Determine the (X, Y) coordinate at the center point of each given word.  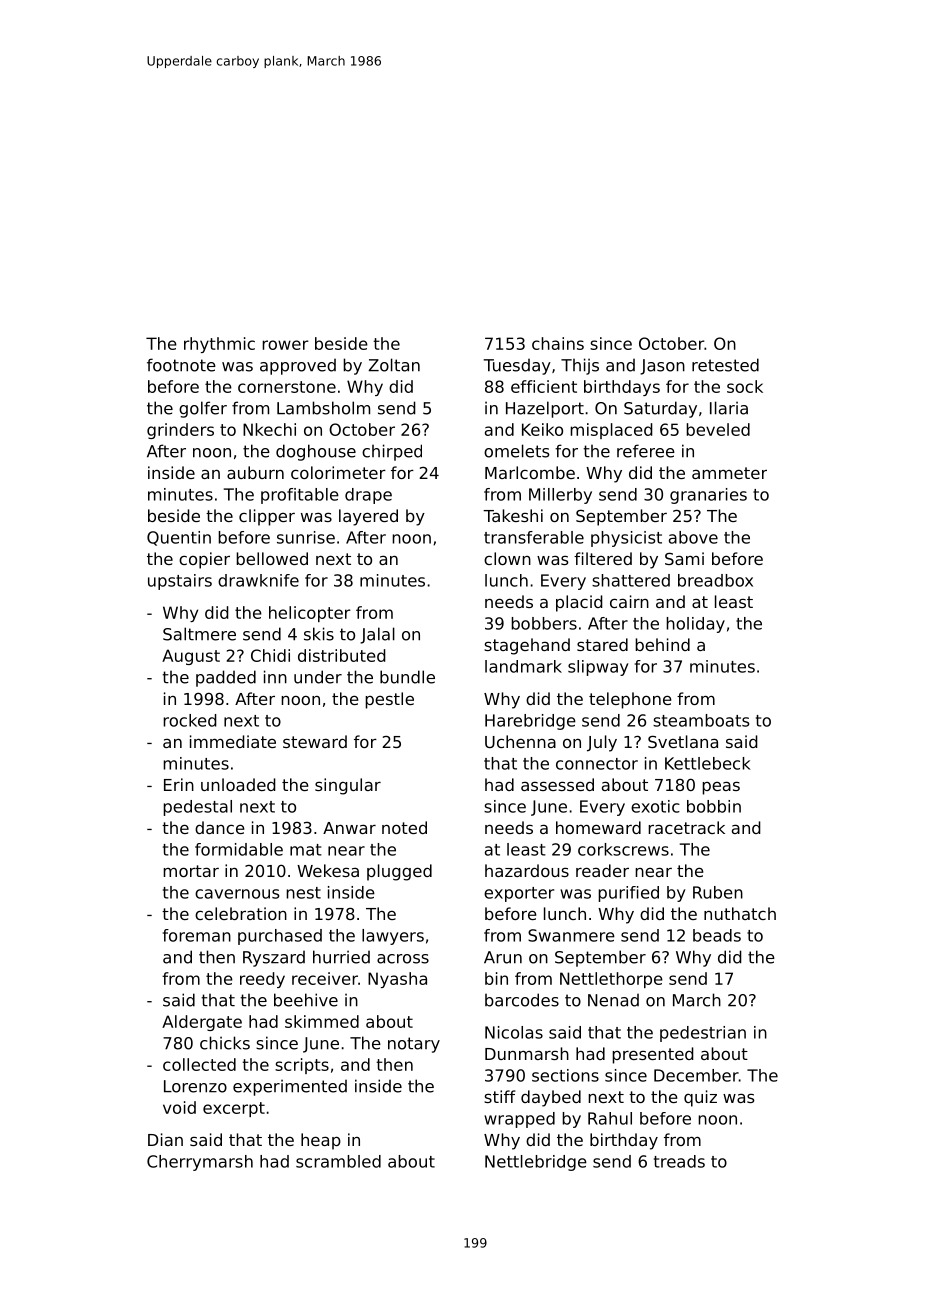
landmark (523, 666)
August (191, 657)
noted (404, 827)
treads (679, 1161)
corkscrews (623, 849)
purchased (280, 937)
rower (285, 345)
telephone (630, 700)
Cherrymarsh (200, 1163)
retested (725, 365)
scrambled (338, 1161)
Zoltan (394, 365)
